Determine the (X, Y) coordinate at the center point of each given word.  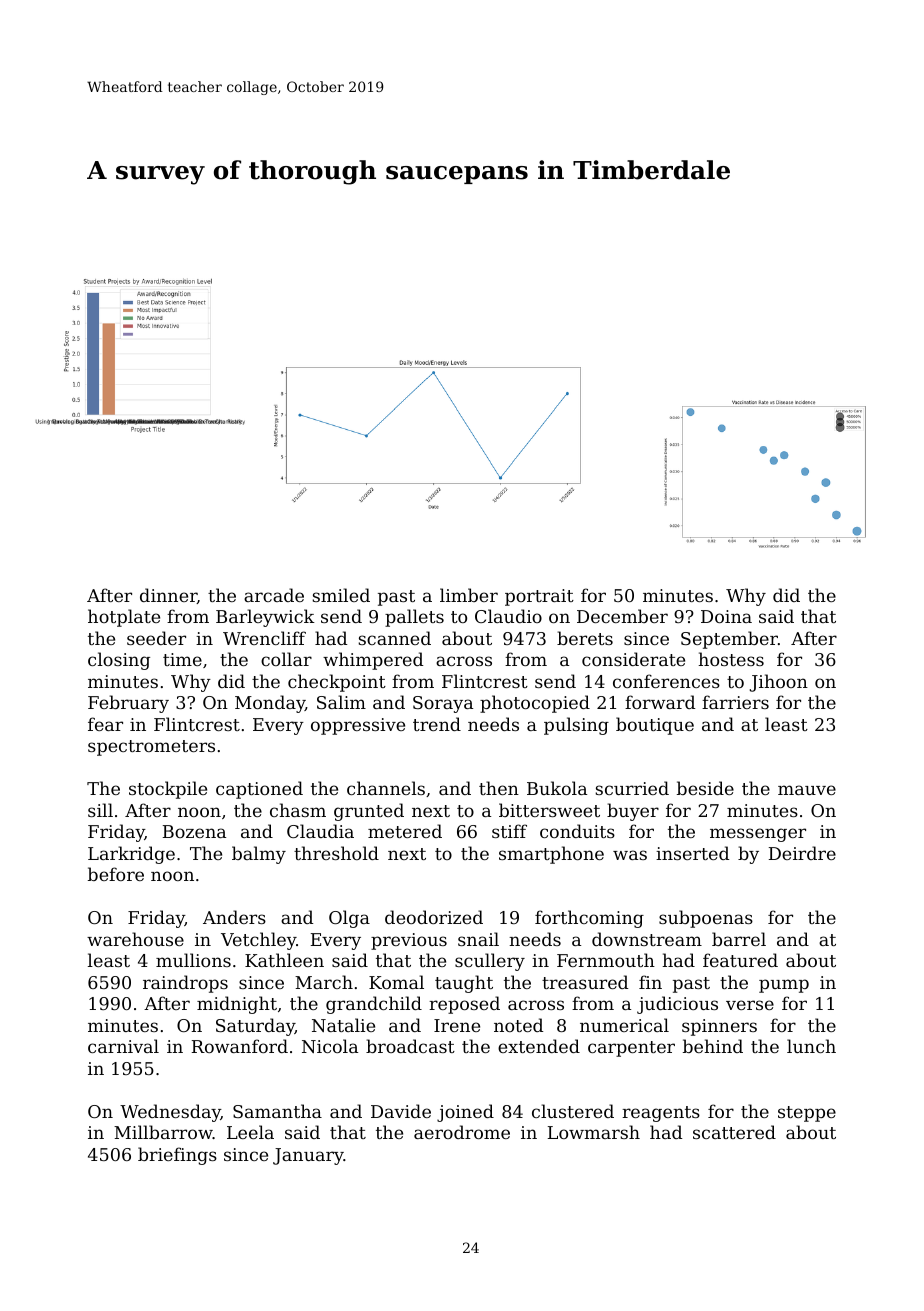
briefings (177, 1156)
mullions (193, 960)
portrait (539, 597)
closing (119, 661)
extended (539, 1046)
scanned (394, 638)
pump (784, 986)
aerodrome (462, 1132)
